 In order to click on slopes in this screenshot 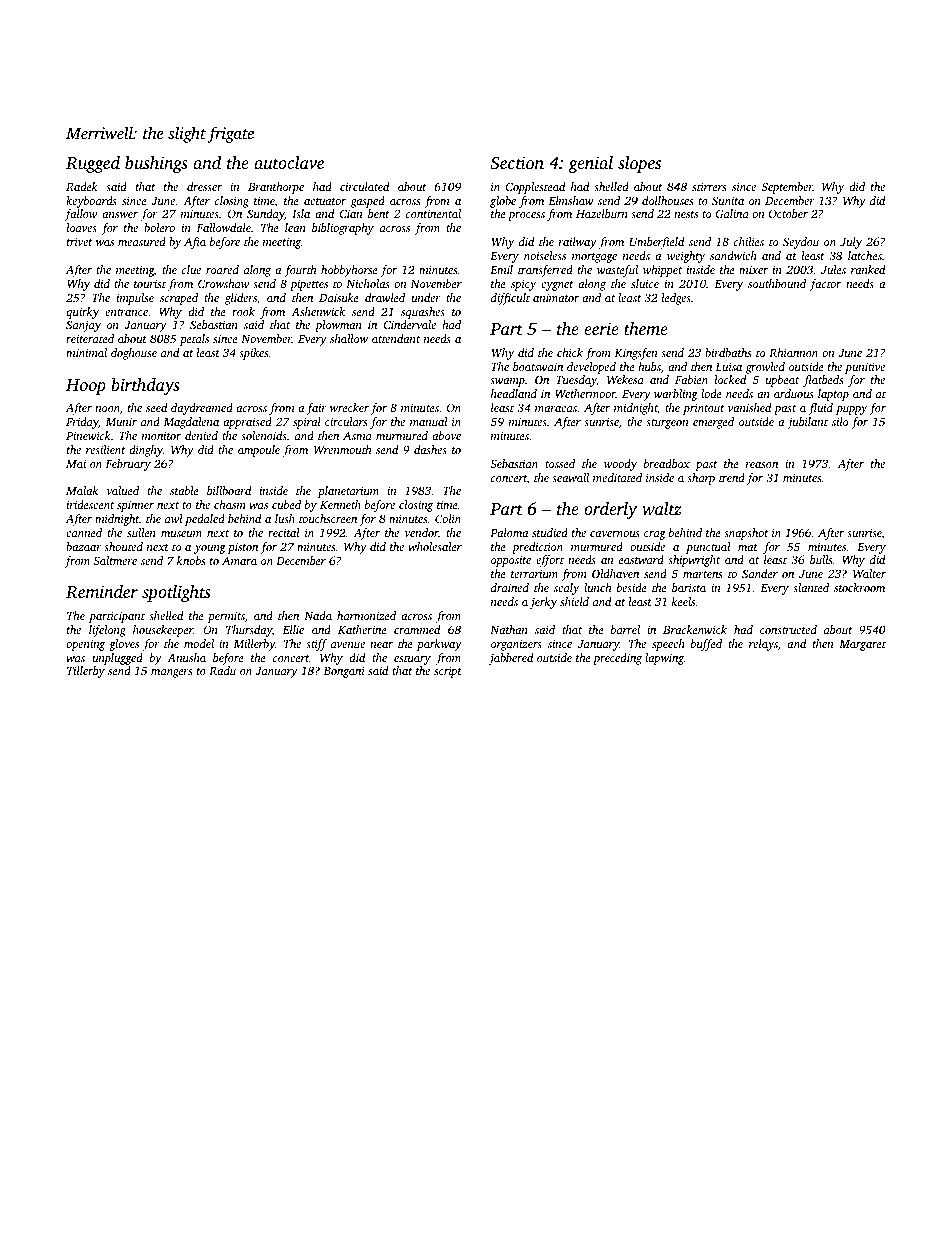, I will do `click(639, 164)`.
